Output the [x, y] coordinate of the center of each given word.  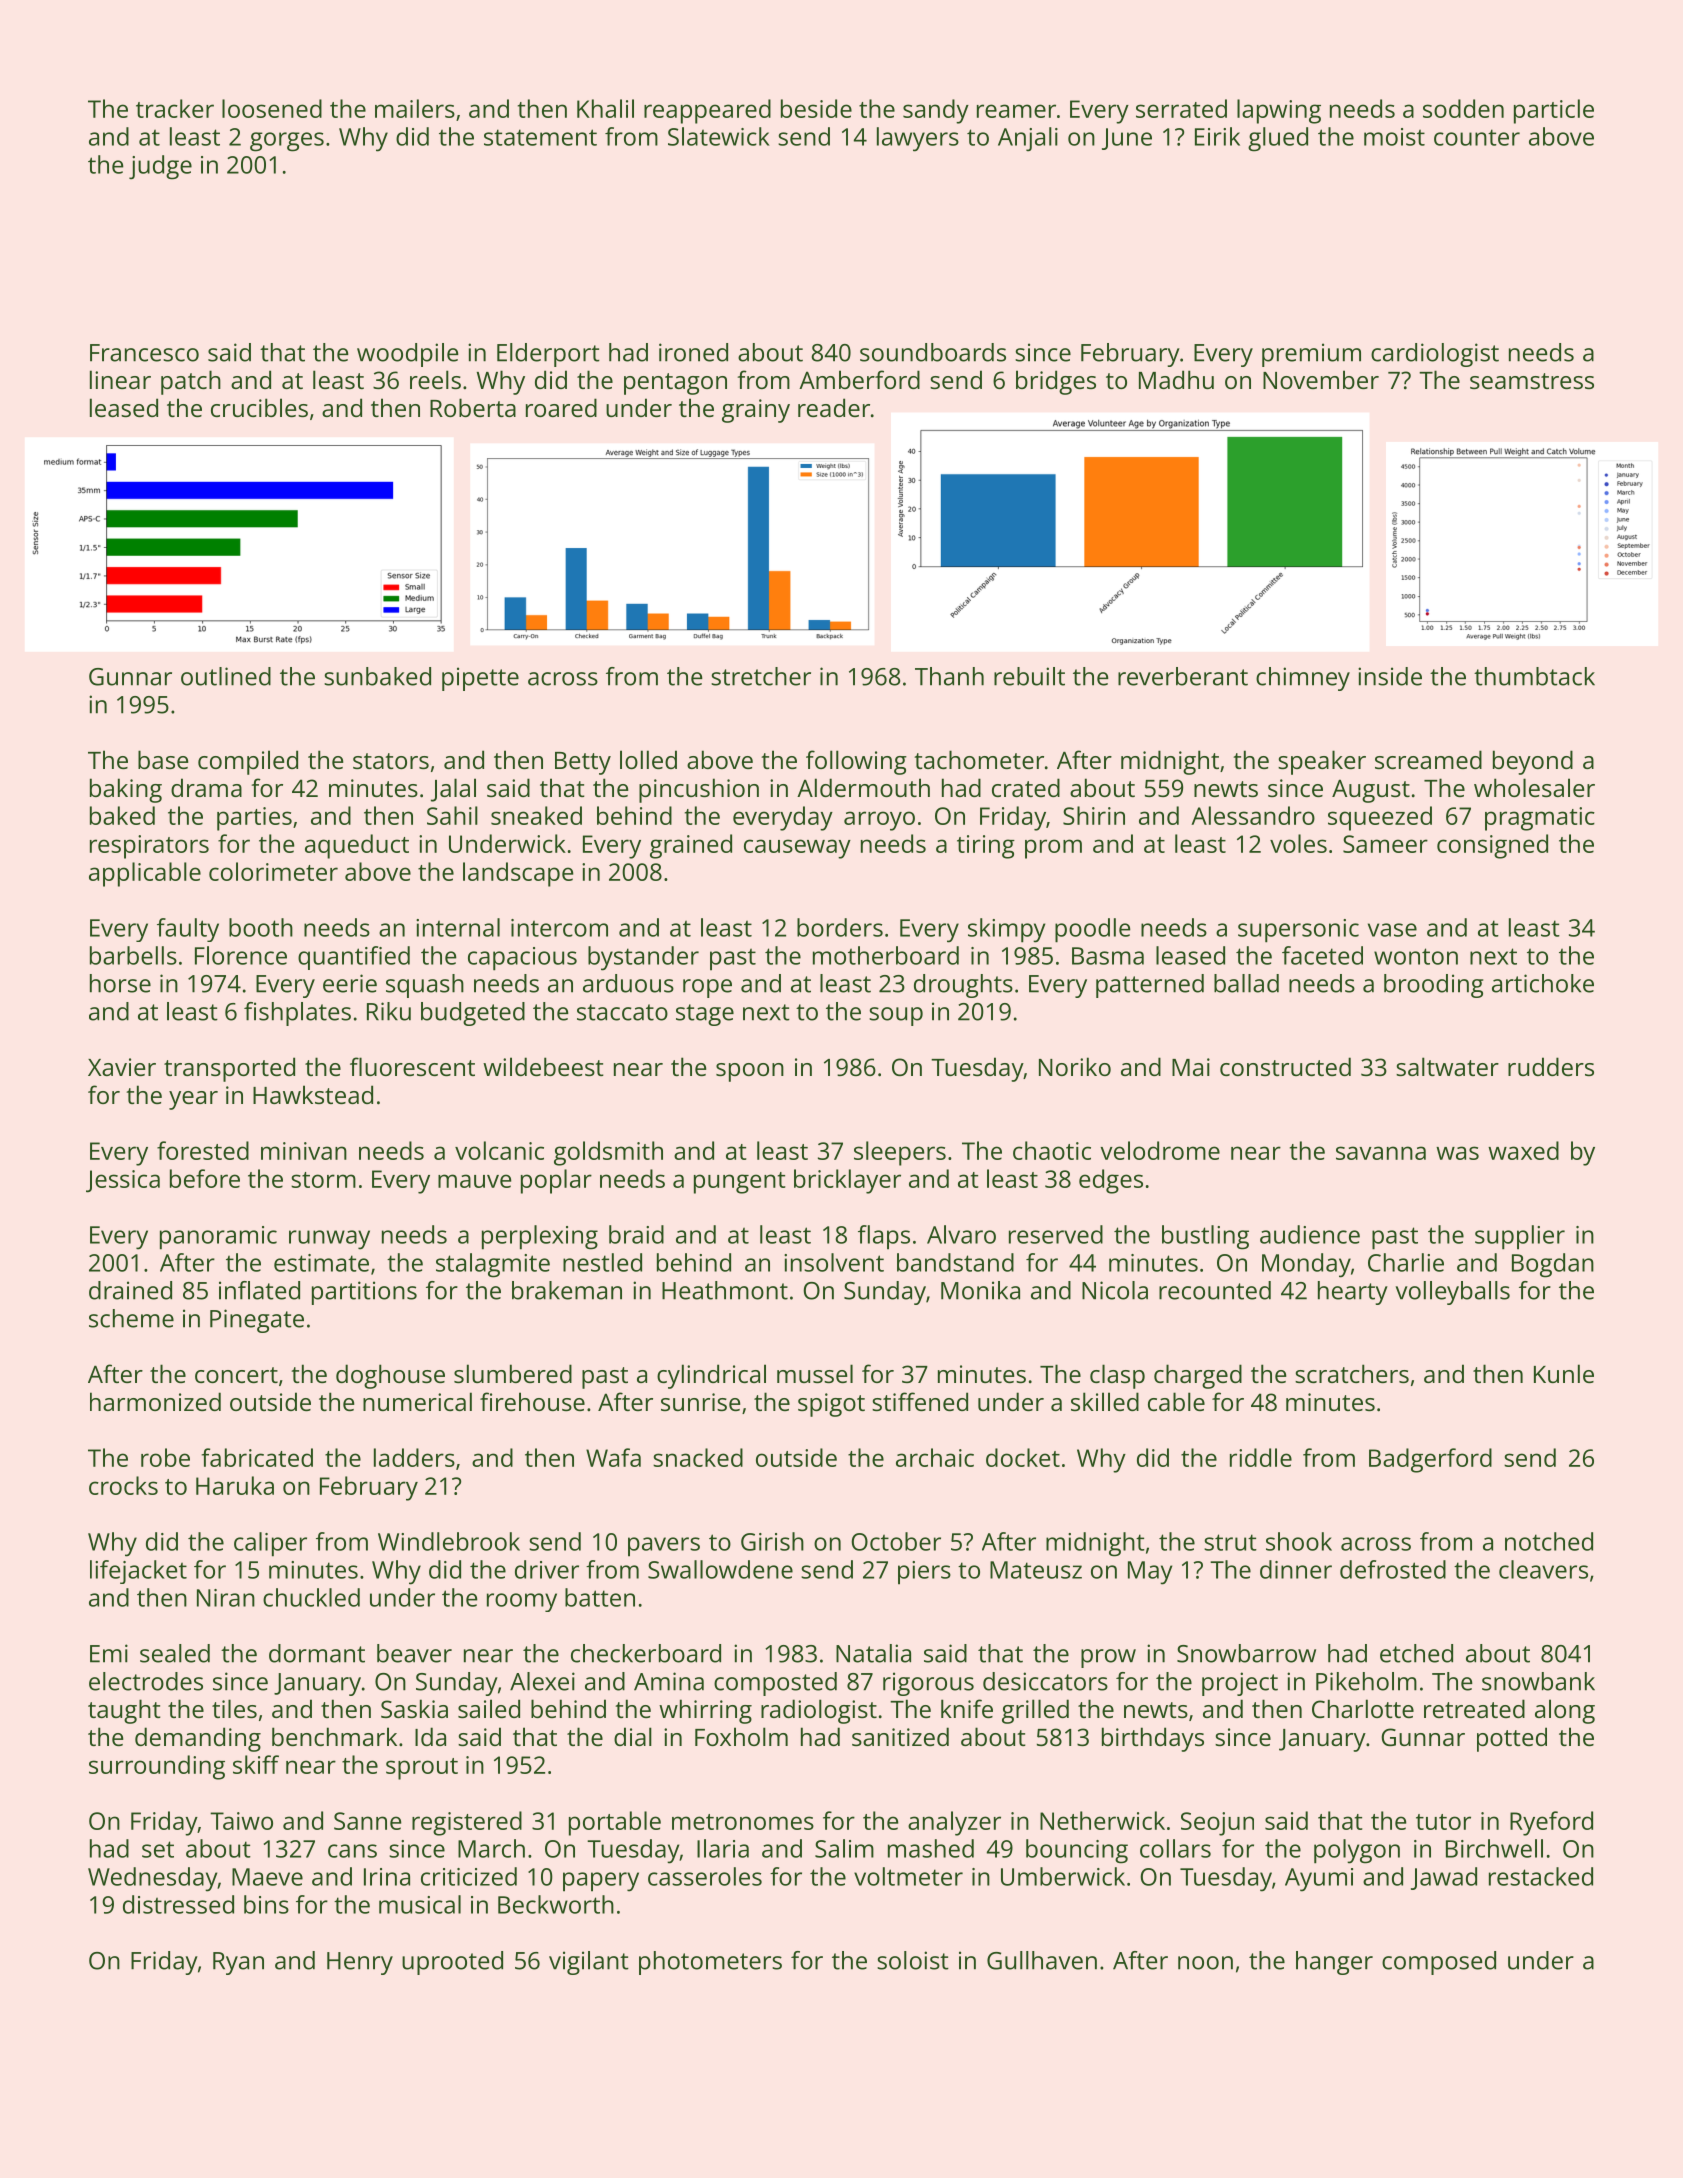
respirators [149, 847]
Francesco [144, 353]
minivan [304, 1151]
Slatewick [719, 136]
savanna [1381, 1153]
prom [1053, 849]
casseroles [705, 1876]
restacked [1541, 1876]
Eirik [1217, 136]
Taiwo [241, 1821]
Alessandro [1253, 815]
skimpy [1006, 930]
